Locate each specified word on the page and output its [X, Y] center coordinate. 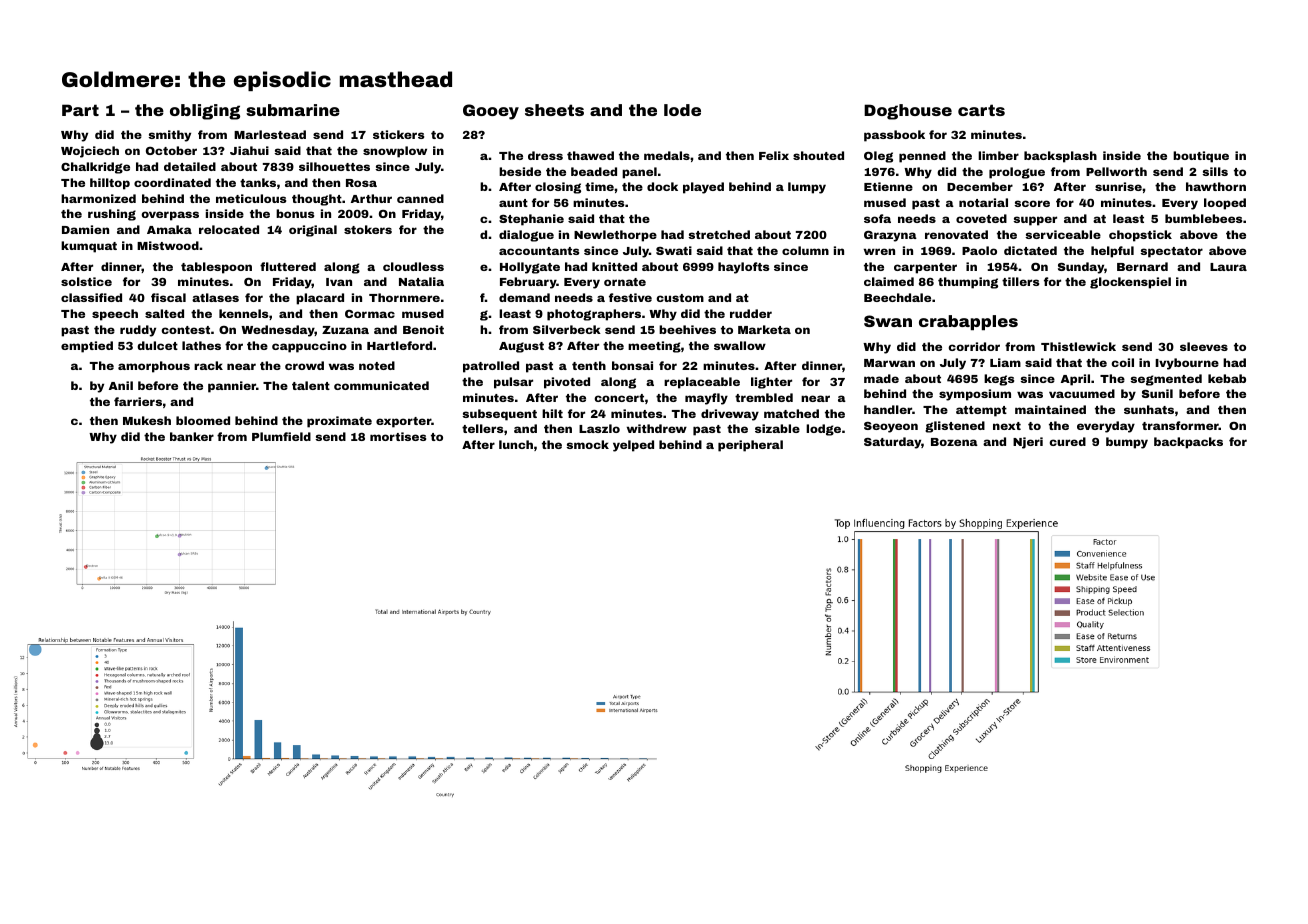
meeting [654, 347]
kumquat [89, 247]
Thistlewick [1078, 346]
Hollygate [530, 268]
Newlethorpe [615, 236]
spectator [1171, 252]
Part [80, 110]
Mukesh [147, 420]
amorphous [154, 367]
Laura [1228, 267]
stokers [368, 229]
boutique [1201, 157]
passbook [894, 136]
